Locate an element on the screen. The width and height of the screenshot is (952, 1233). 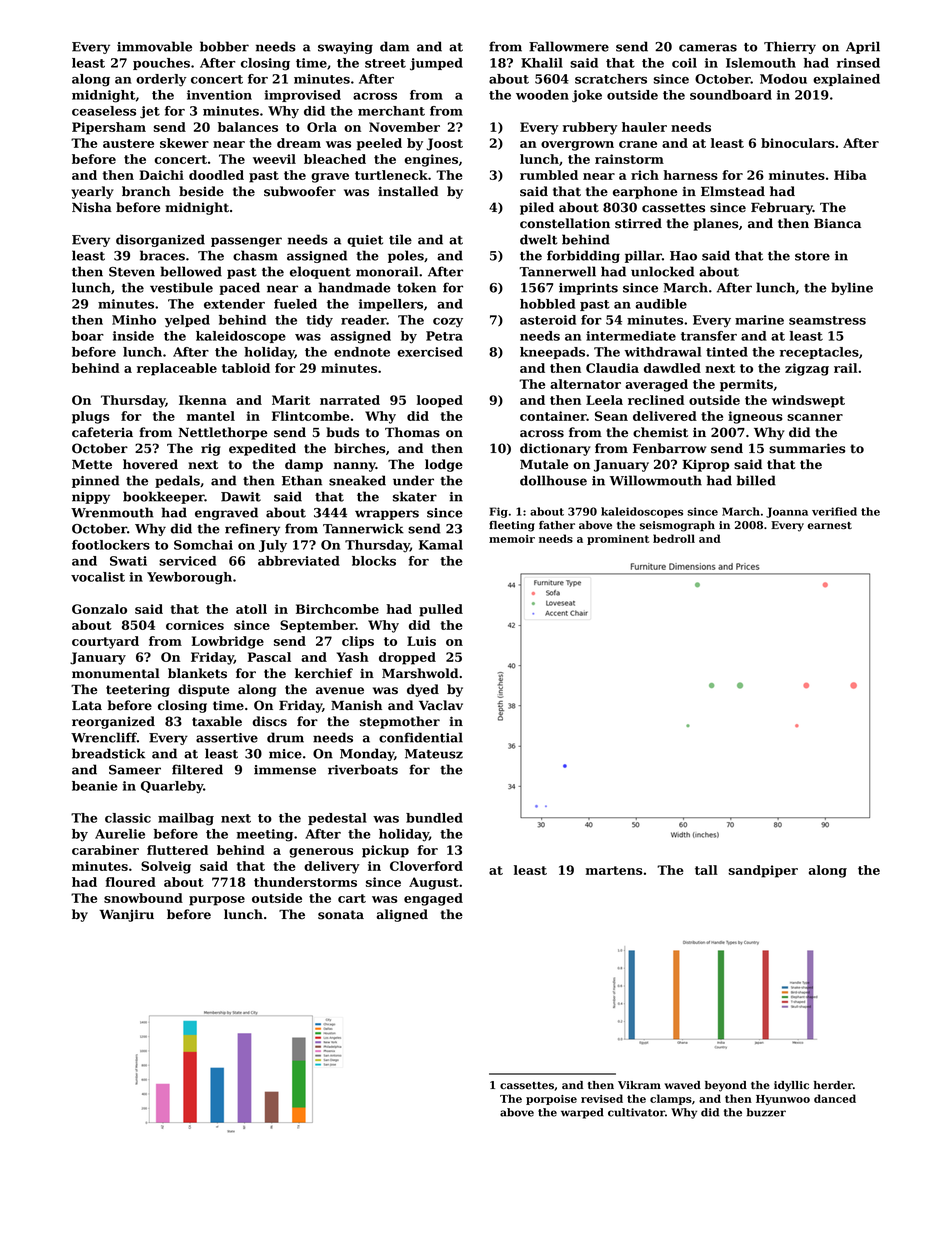
token is located at coordinates (416, 287).
